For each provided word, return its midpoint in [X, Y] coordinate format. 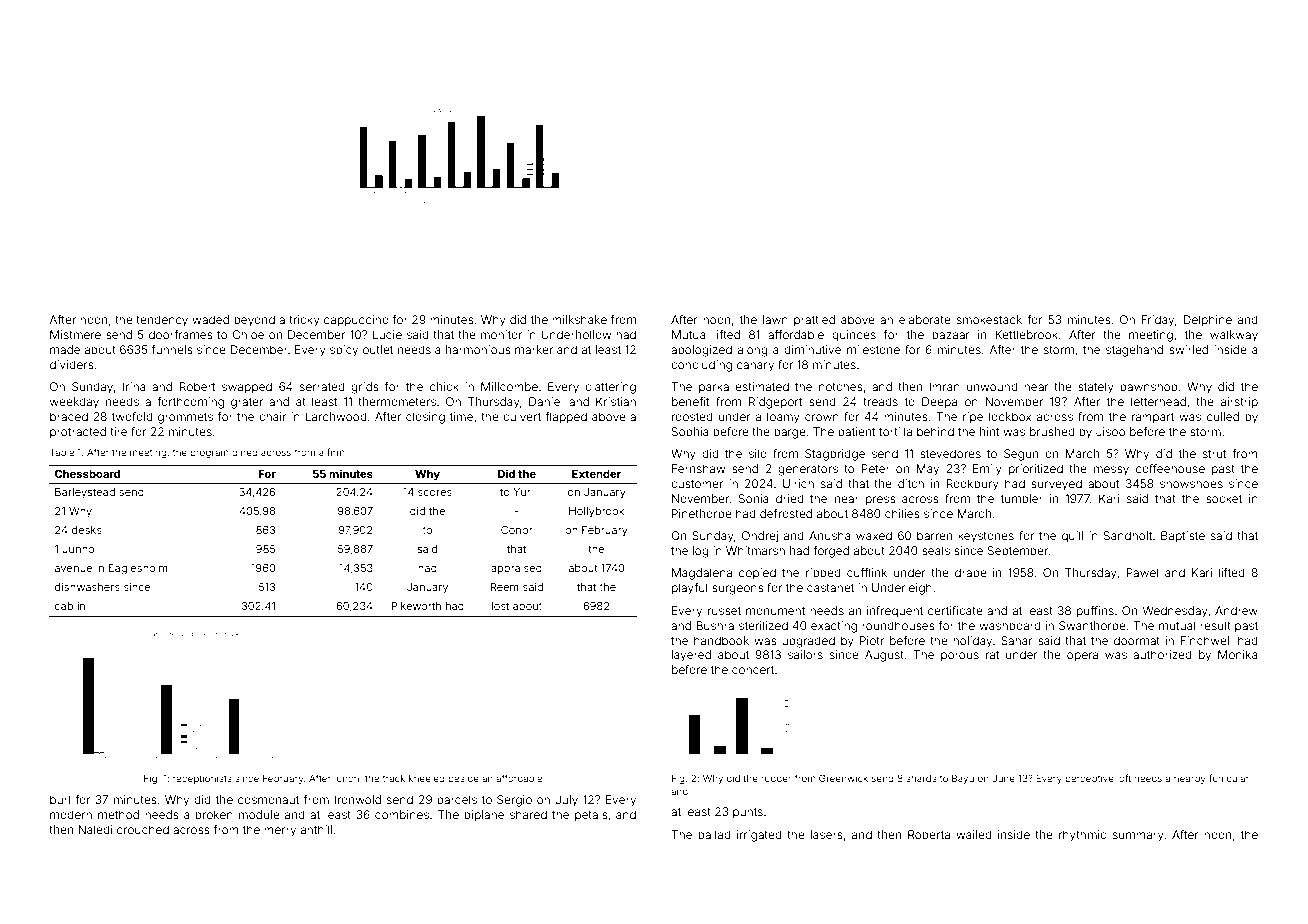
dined [245, 452]
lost [500, 606]
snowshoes [1191, 483]
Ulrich [798, 483]
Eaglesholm [138, 569]
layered [691, 656]
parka [714, 388]
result [1215, 625]
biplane [484, 816]
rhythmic [1082, 836]
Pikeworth [416, 606]
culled [1223, 416]
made [65, 349]
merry [280, 832]
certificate [955, 610]
